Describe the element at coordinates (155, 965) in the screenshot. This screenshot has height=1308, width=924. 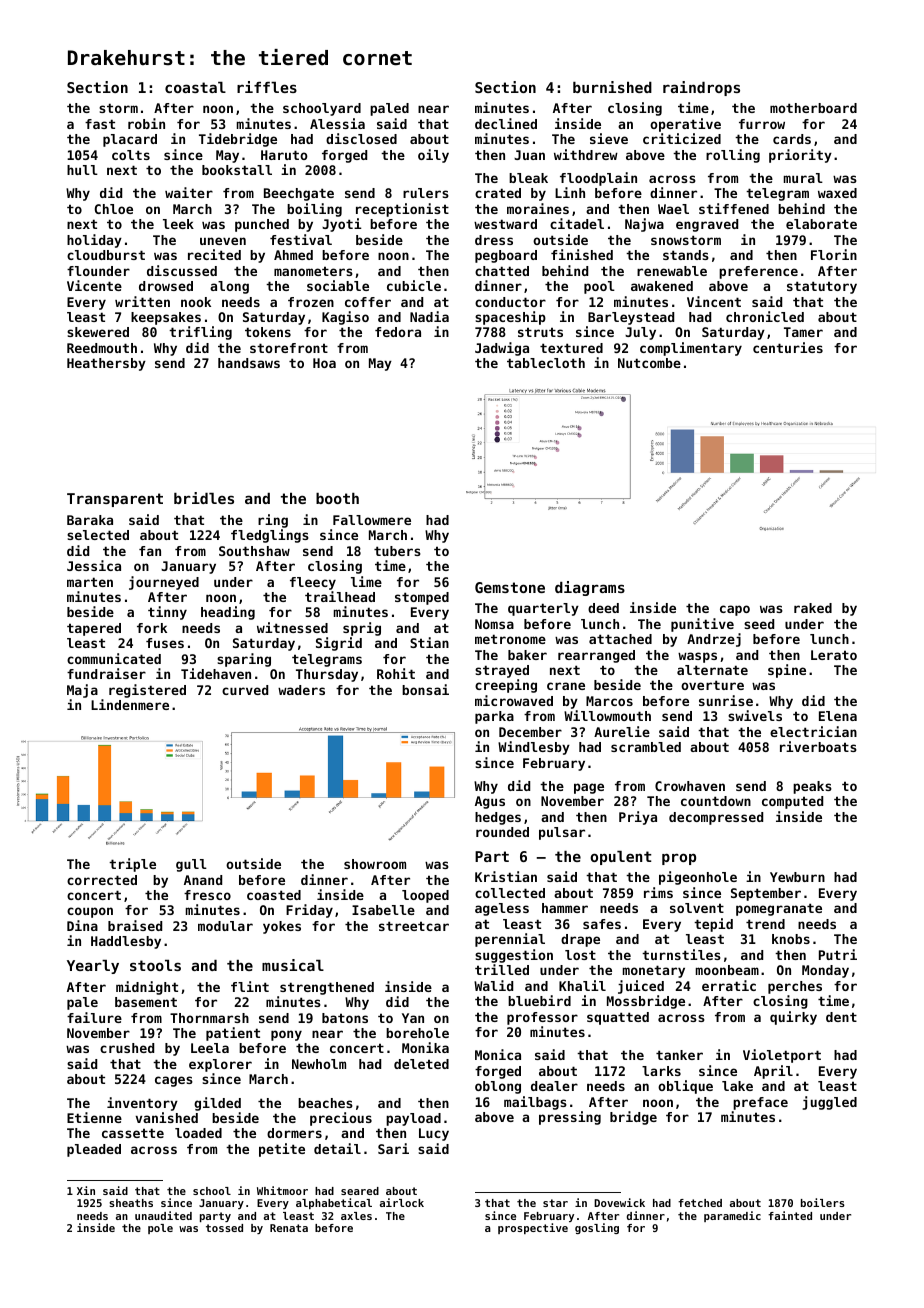
I see `stools` at that location.
